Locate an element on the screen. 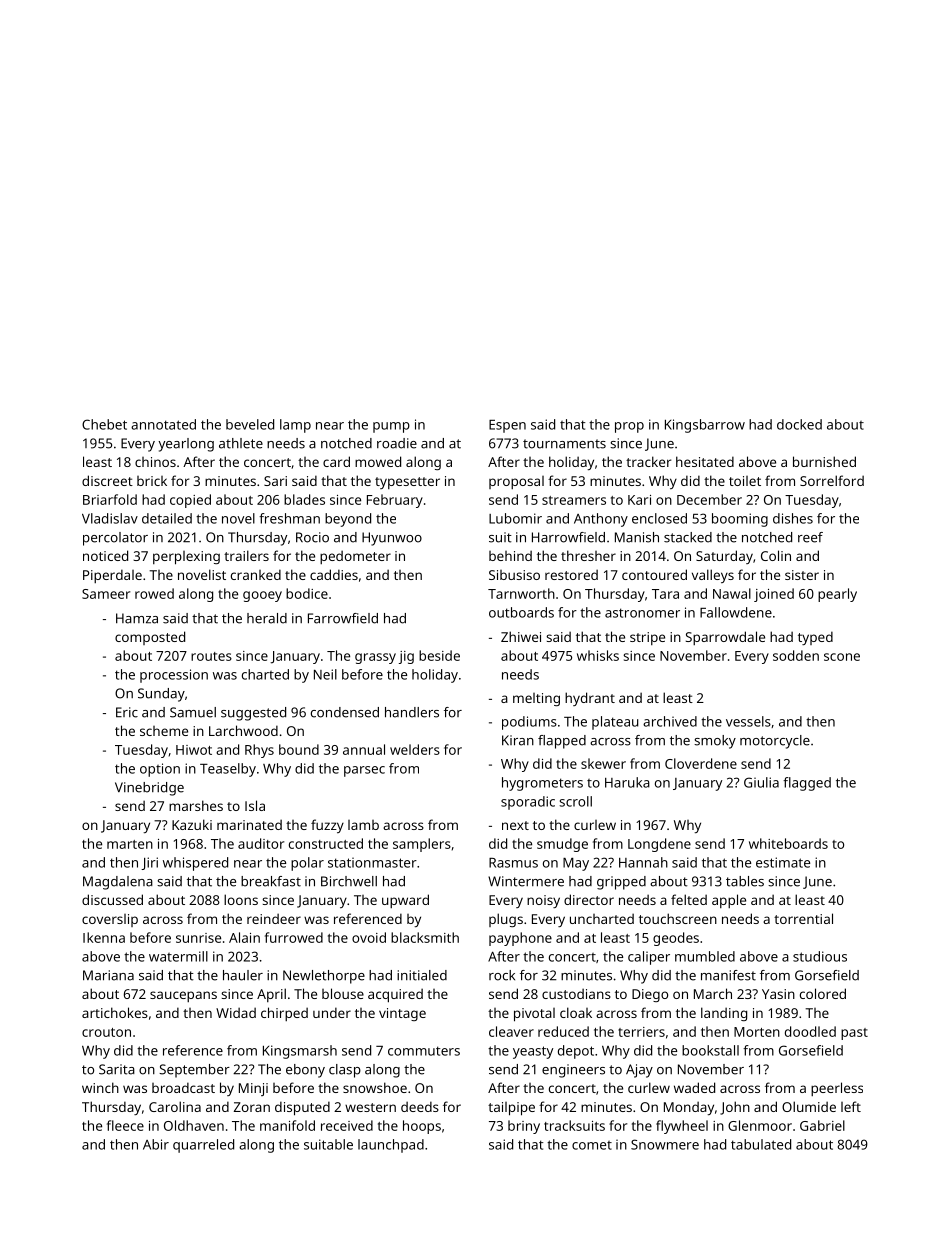 This screenshot has height=1233, width=952. Chebet is located at coordinates (104, 424).
